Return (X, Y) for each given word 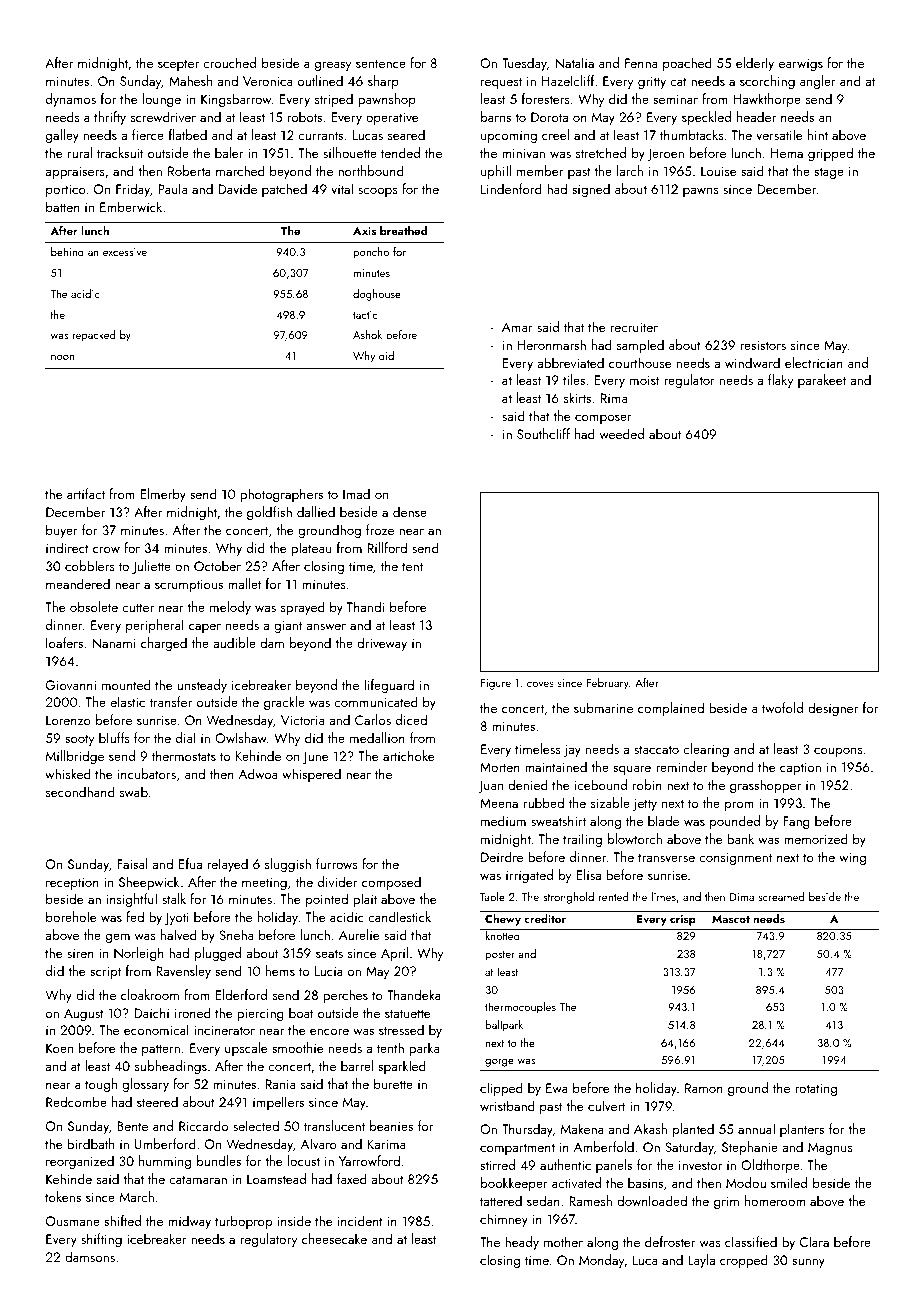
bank (740, 838)
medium (503, 820)
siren (80, 953)
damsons (90, 1256)
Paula (172, 188)
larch (630, 170)
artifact (86, 493)
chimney (504, 1220)
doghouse (377, 295)
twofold (782, 707)
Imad (356, 493)
